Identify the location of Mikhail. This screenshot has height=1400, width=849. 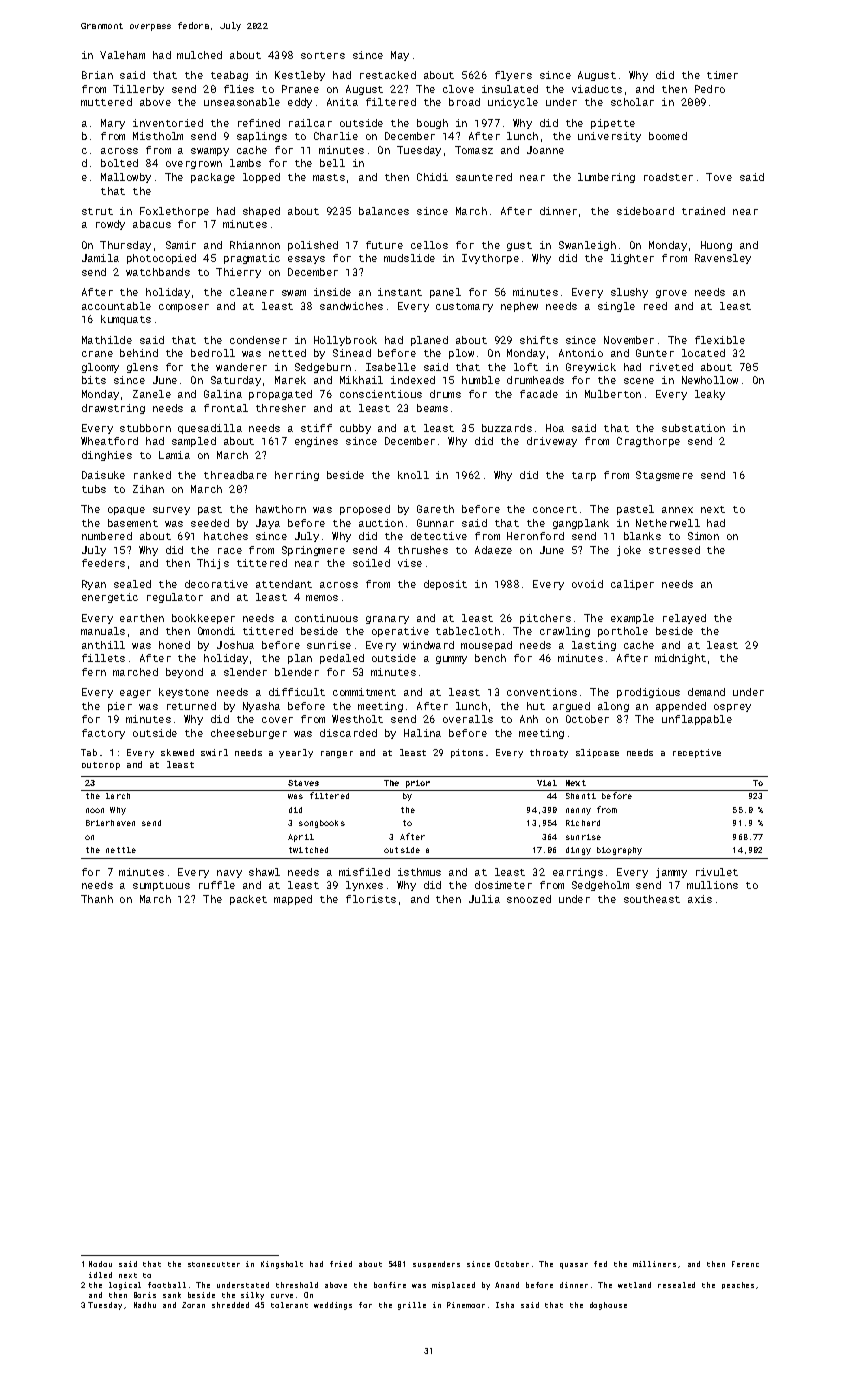
(361, 380).
